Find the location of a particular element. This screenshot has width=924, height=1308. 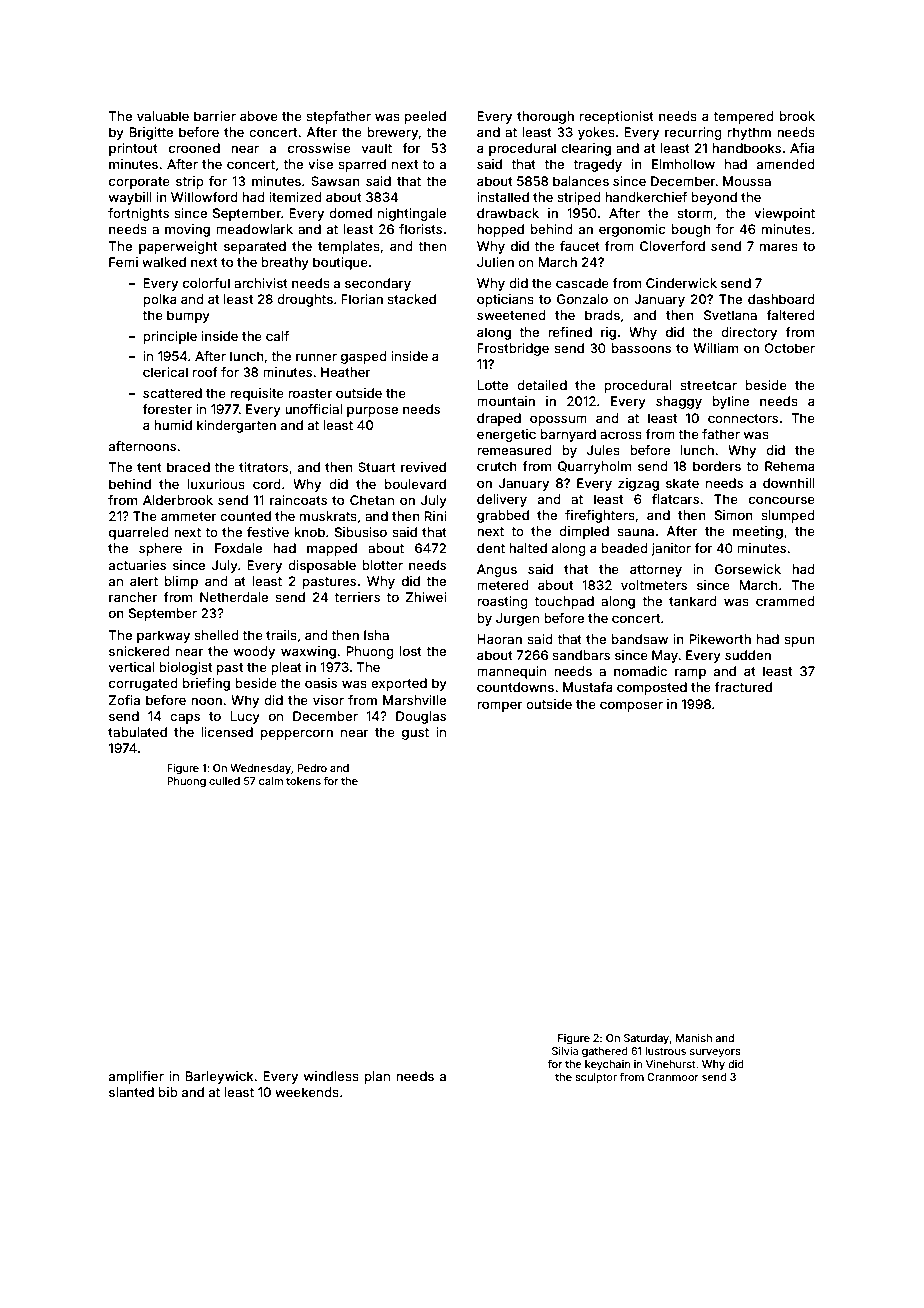

sculptor is located at coordinates (596, 1078).
